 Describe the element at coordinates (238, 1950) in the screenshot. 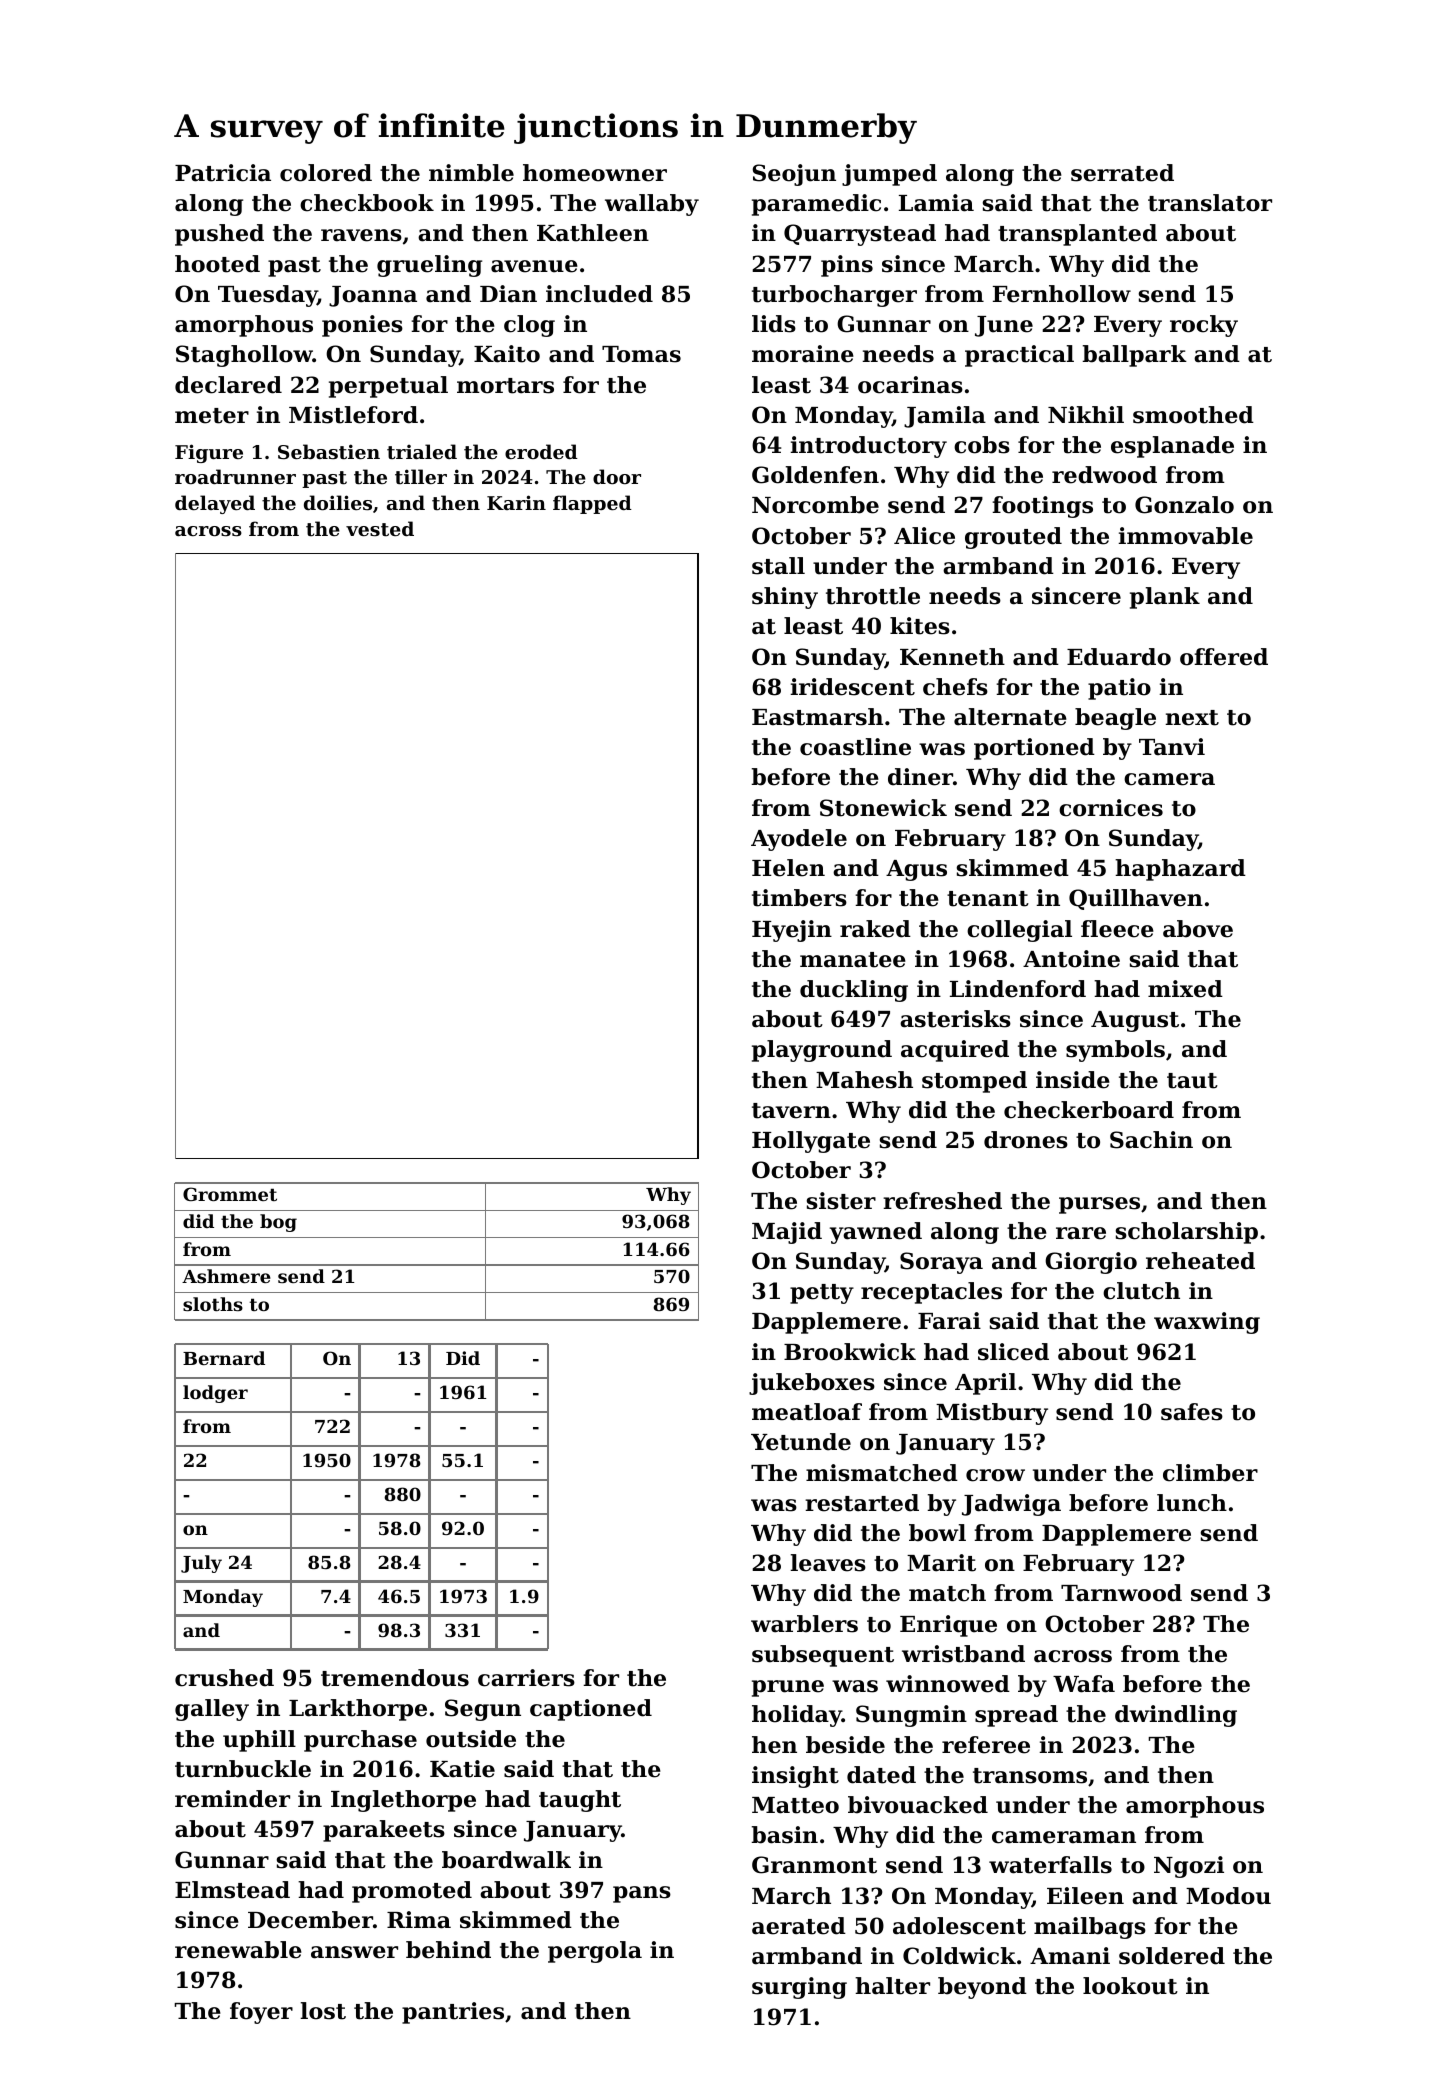

I see `renewable` at that location.
